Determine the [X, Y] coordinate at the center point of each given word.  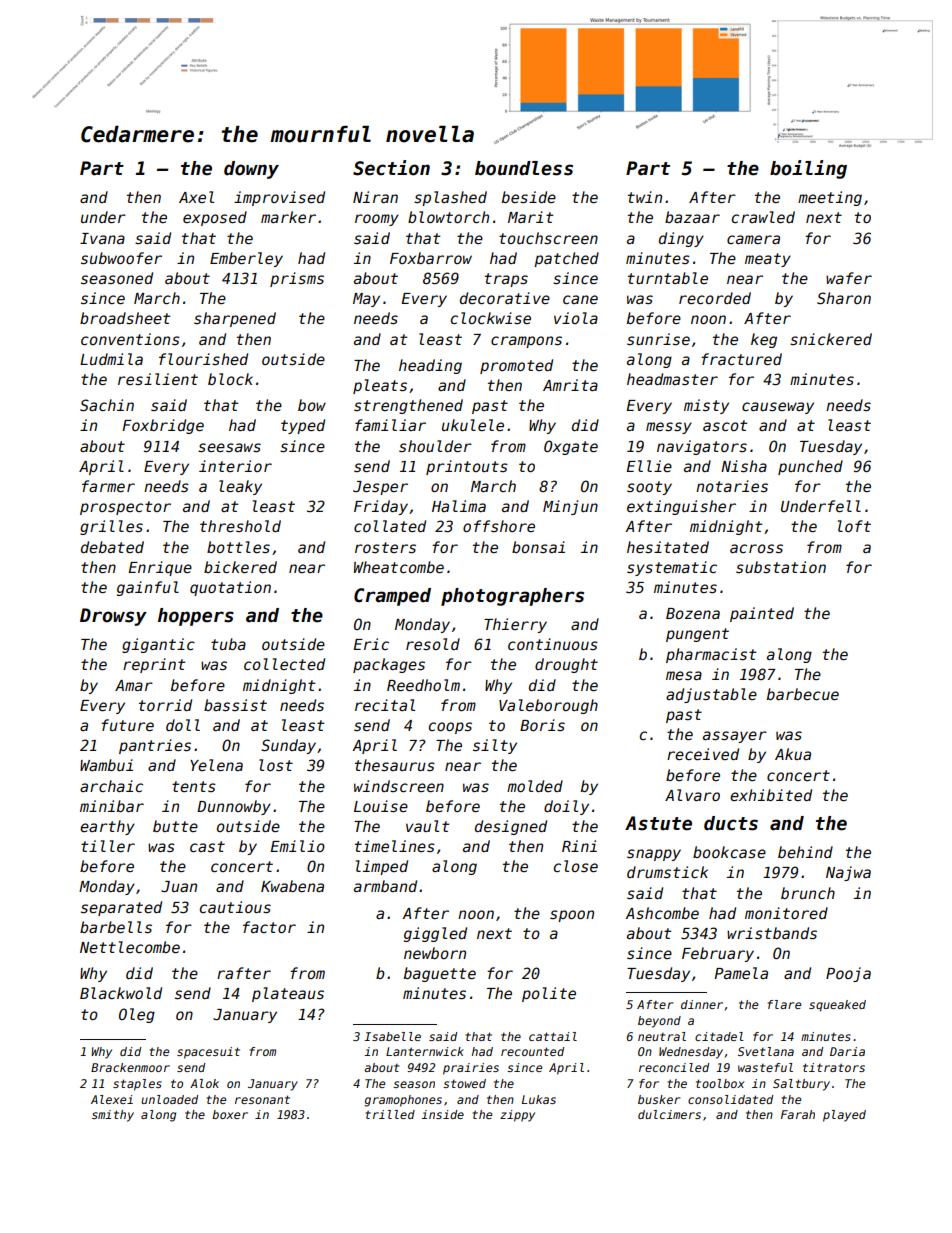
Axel [196, 197]
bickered [240, 567]
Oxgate [571, 447]
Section [391, 168]
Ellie [649, 466]
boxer [230, 1114]
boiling [808, 169]
